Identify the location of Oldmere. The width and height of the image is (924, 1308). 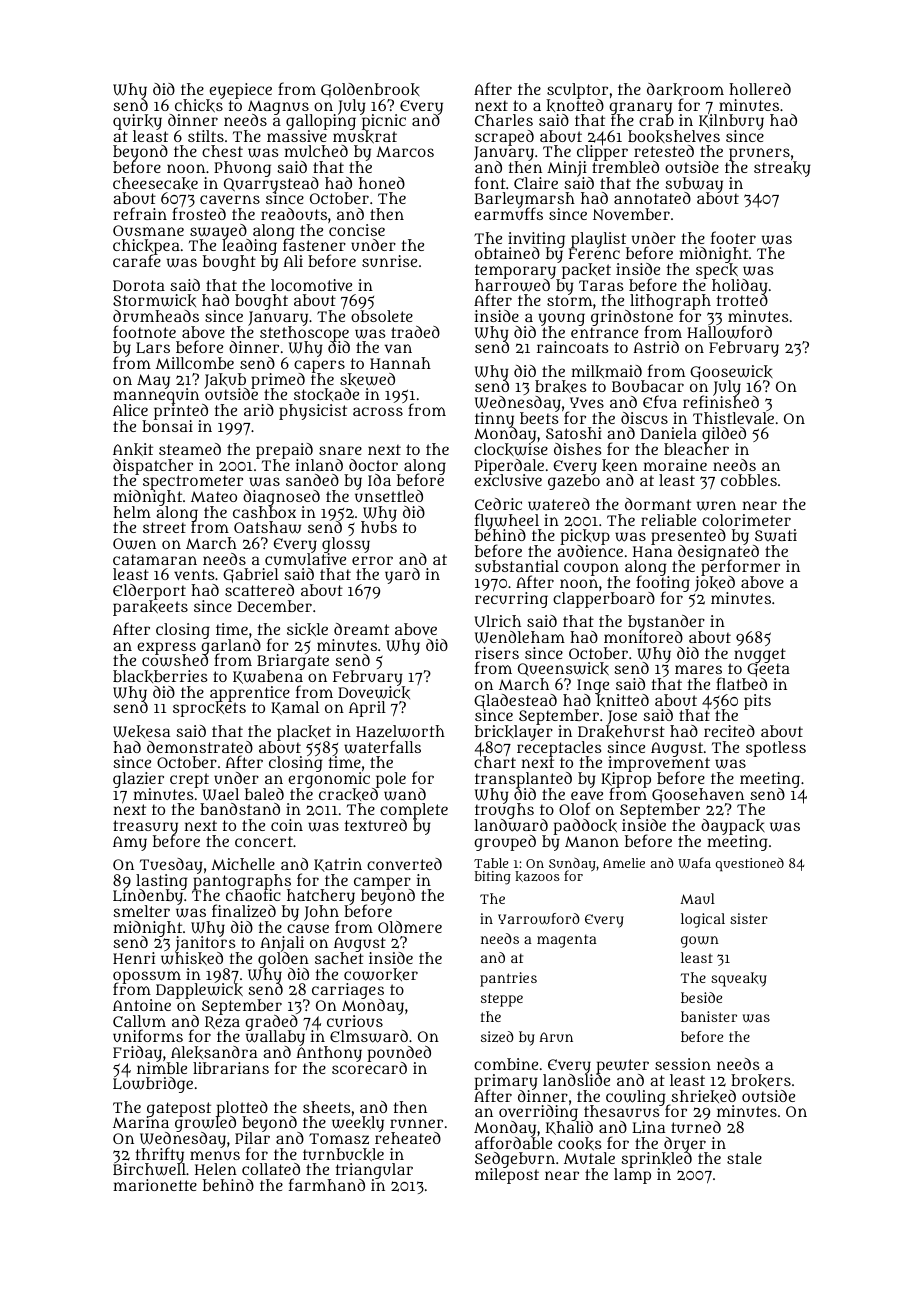
(410, 927).
